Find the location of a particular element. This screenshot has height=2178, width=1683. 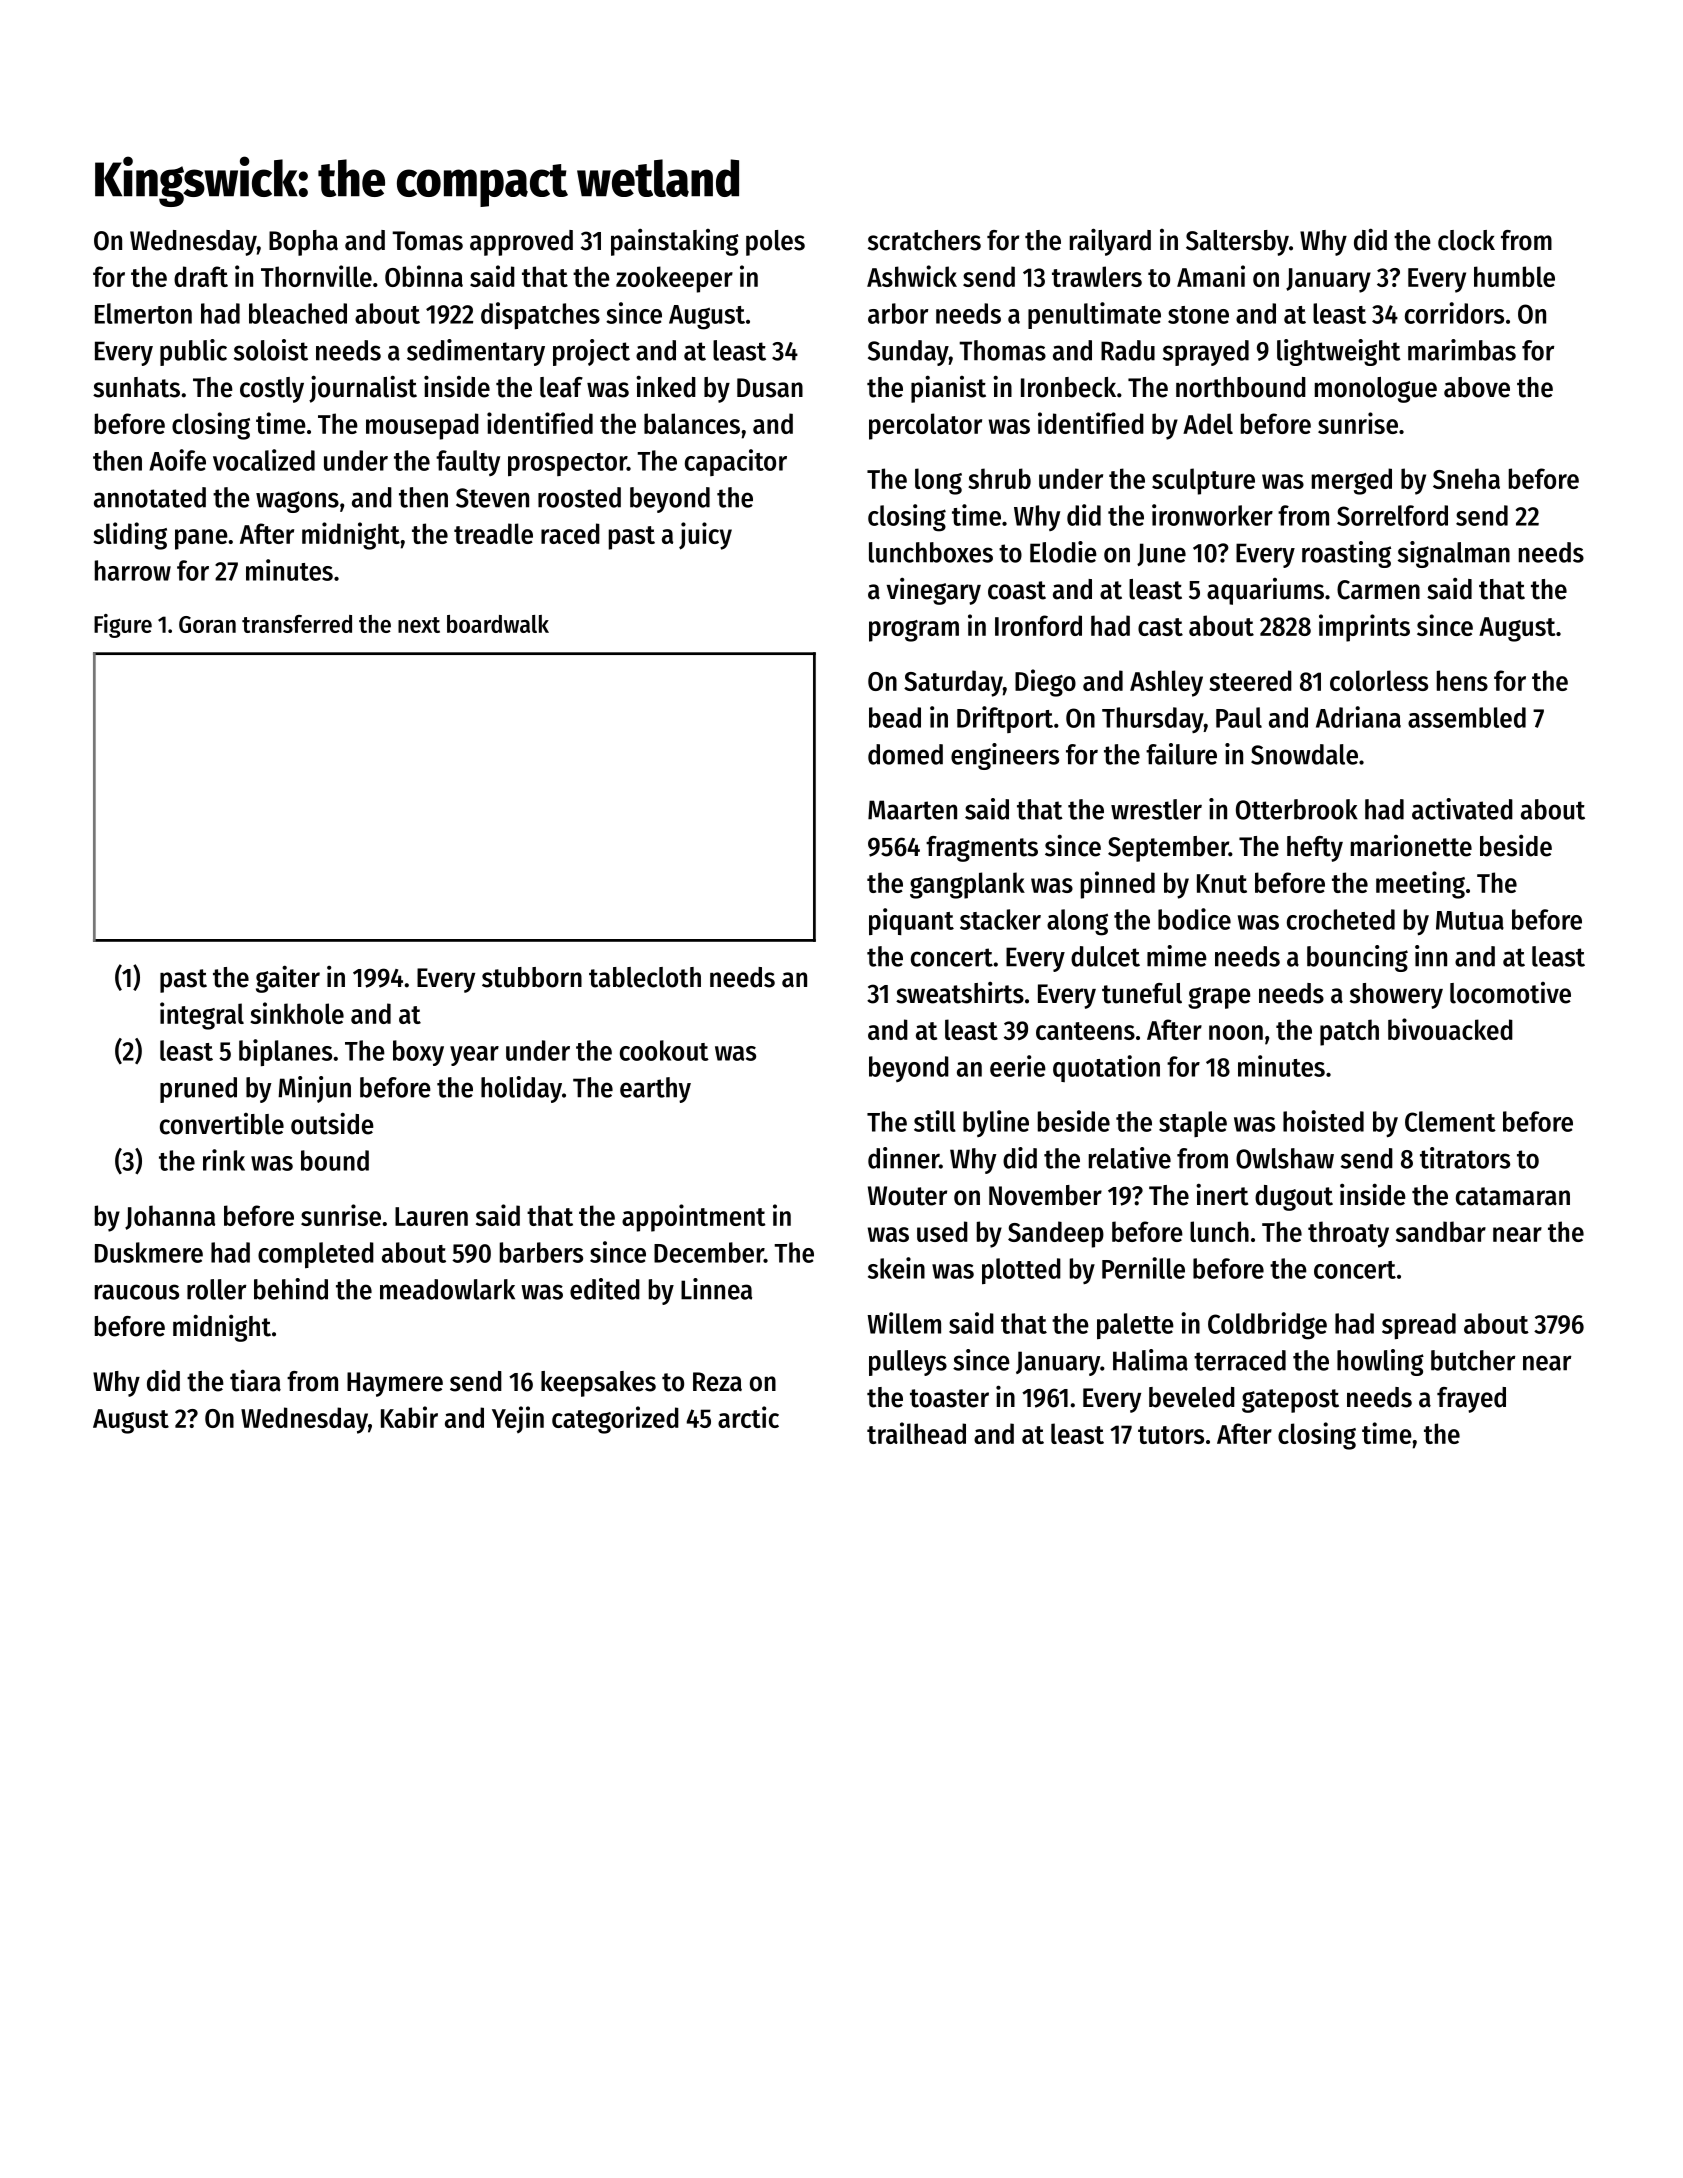

leaf is located at coordinates (561, 387).
